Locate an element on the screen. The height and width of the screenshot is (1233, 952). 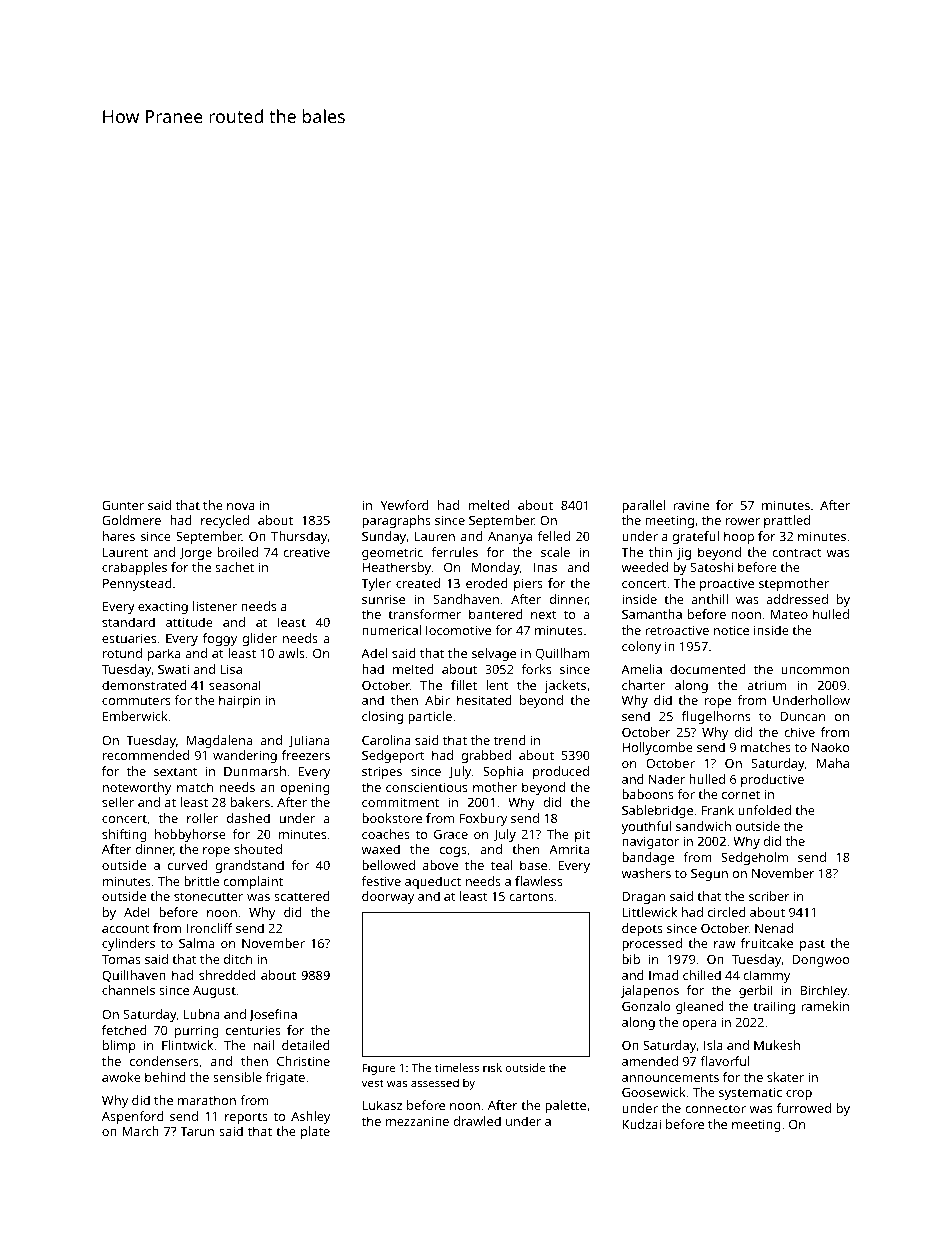
commitment is located at coordinates (400, 802).
